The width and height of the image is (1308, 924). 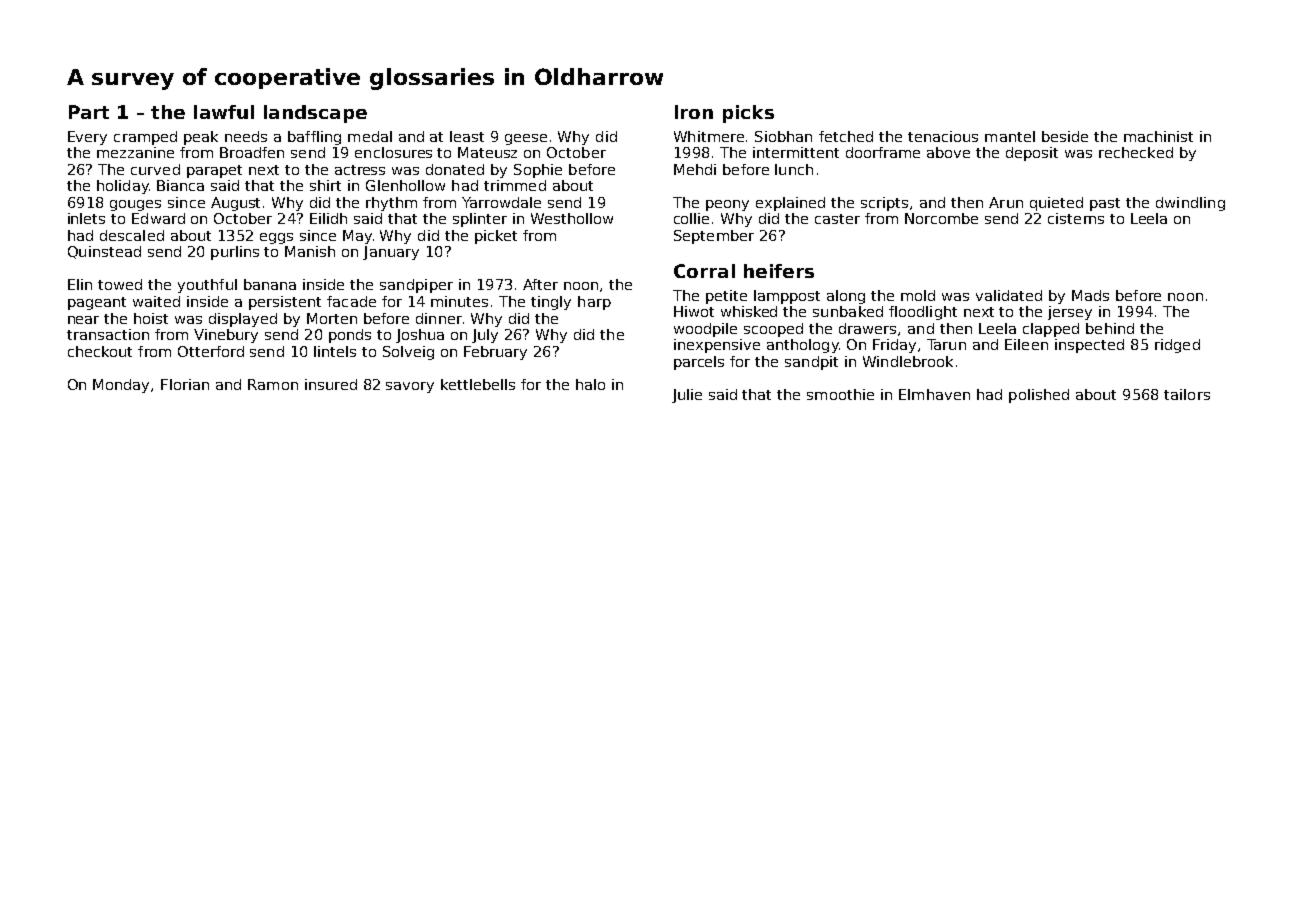 What do you see at coordinates (104, 252) in the image?
I see `Quinstead` at bounding box center [104, 252].
